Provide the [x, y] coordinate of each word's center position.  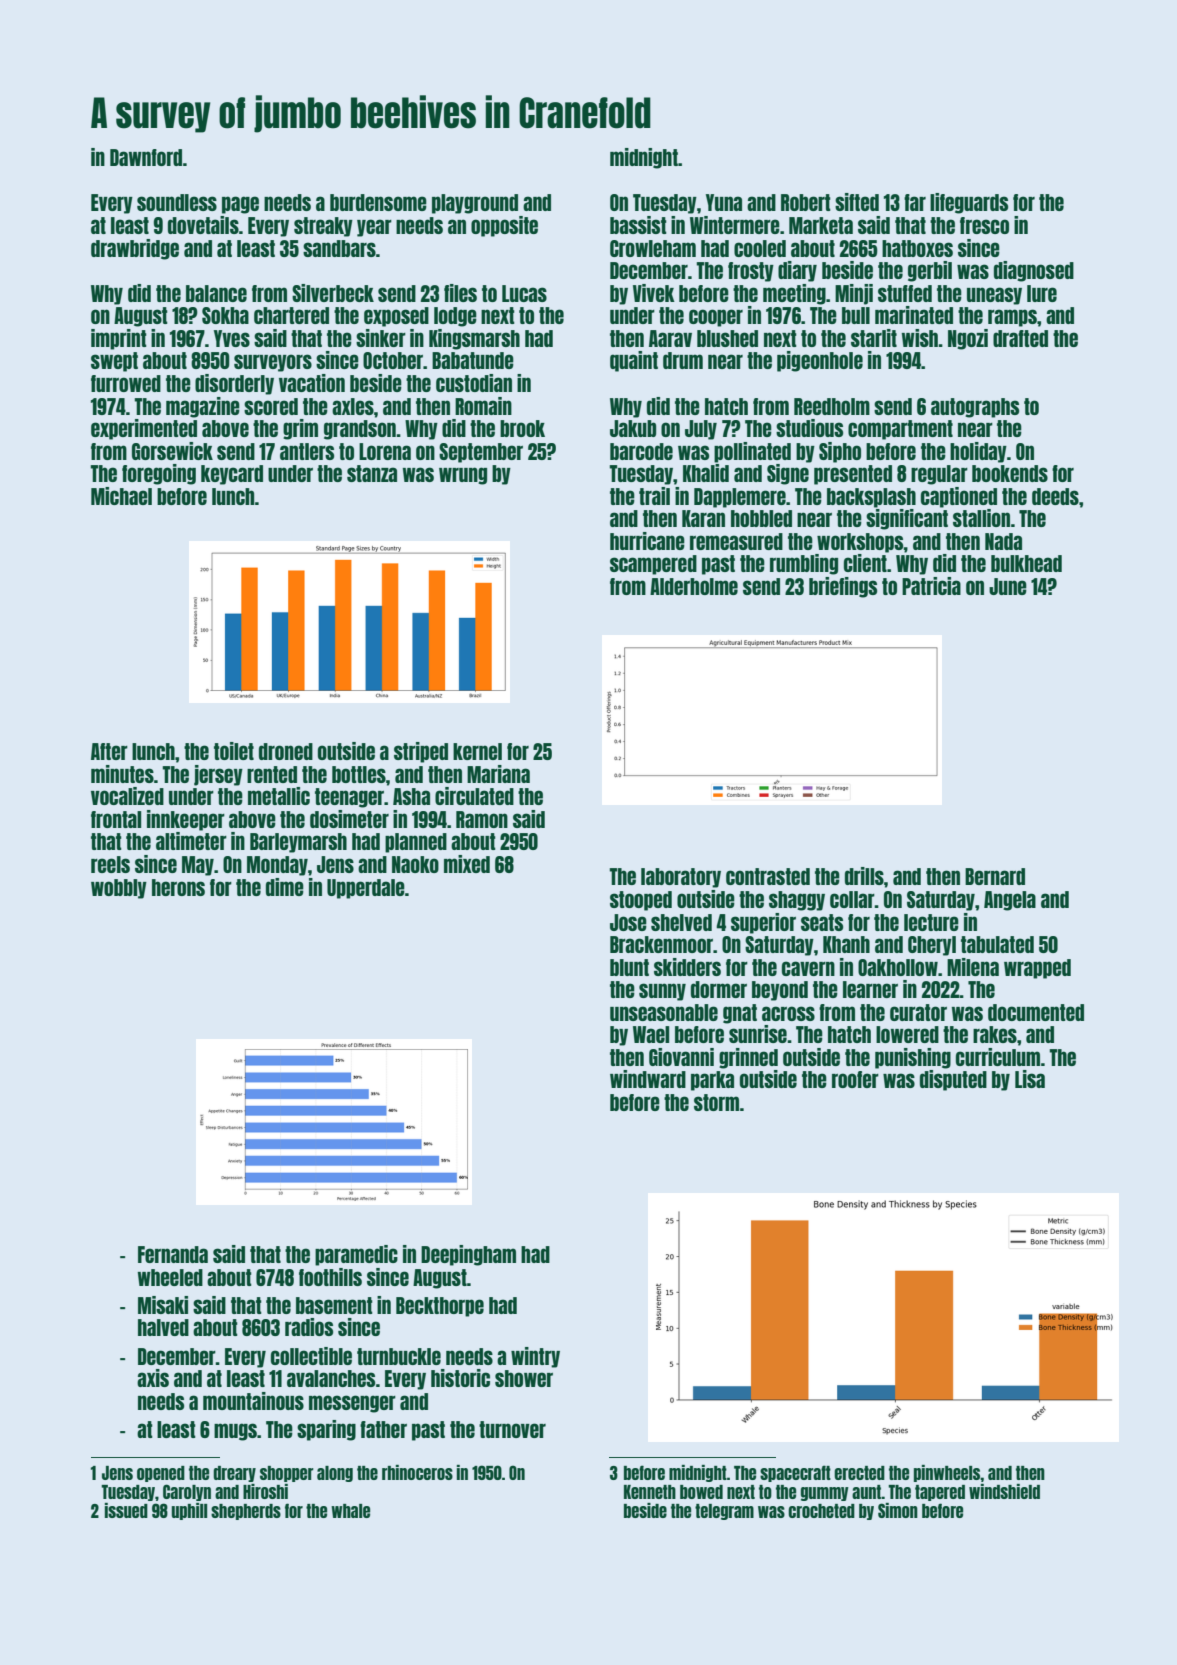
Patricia [931, 586]
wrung [463, 476]
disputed [953, 1080]
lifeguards [969, 203]
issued [126, 1510]
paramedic [356, 1255]
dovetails [203, 225]
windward [648, 1079]
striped [421, 752]
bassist [638, 225]
